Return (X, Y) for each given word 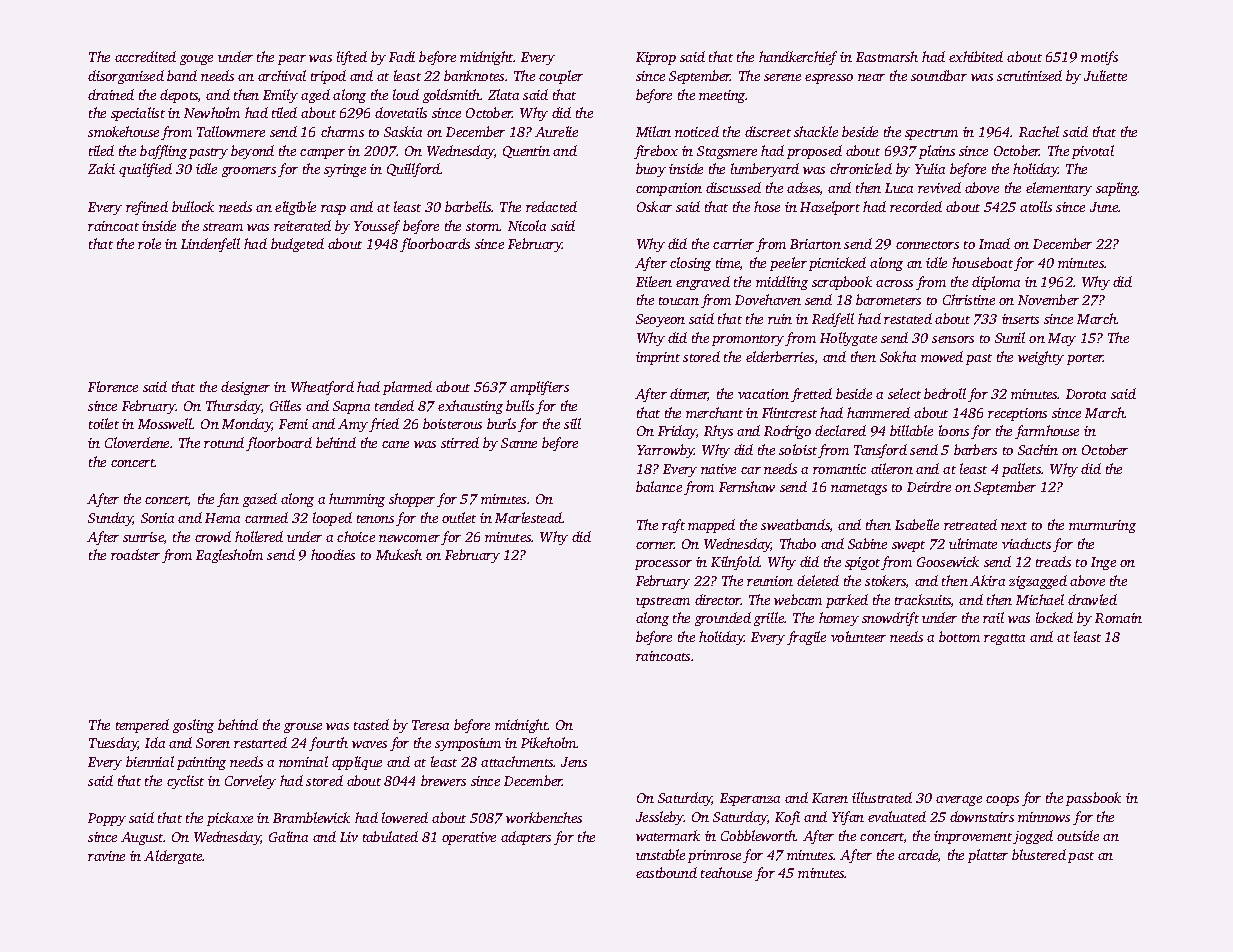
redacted (551, 206)
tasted (371, 724)
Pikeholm (549, 742)
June (1104, 207)
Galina (288, 836)
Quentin (526, 152)
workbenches (544, 817)
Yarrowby (665, 451)
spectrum (931, 134)
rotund (224, 442)
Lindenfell (210, 245)
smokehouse (123, 131)
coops (1002, 801)
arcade (918, 854)
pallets (1021, 470)
